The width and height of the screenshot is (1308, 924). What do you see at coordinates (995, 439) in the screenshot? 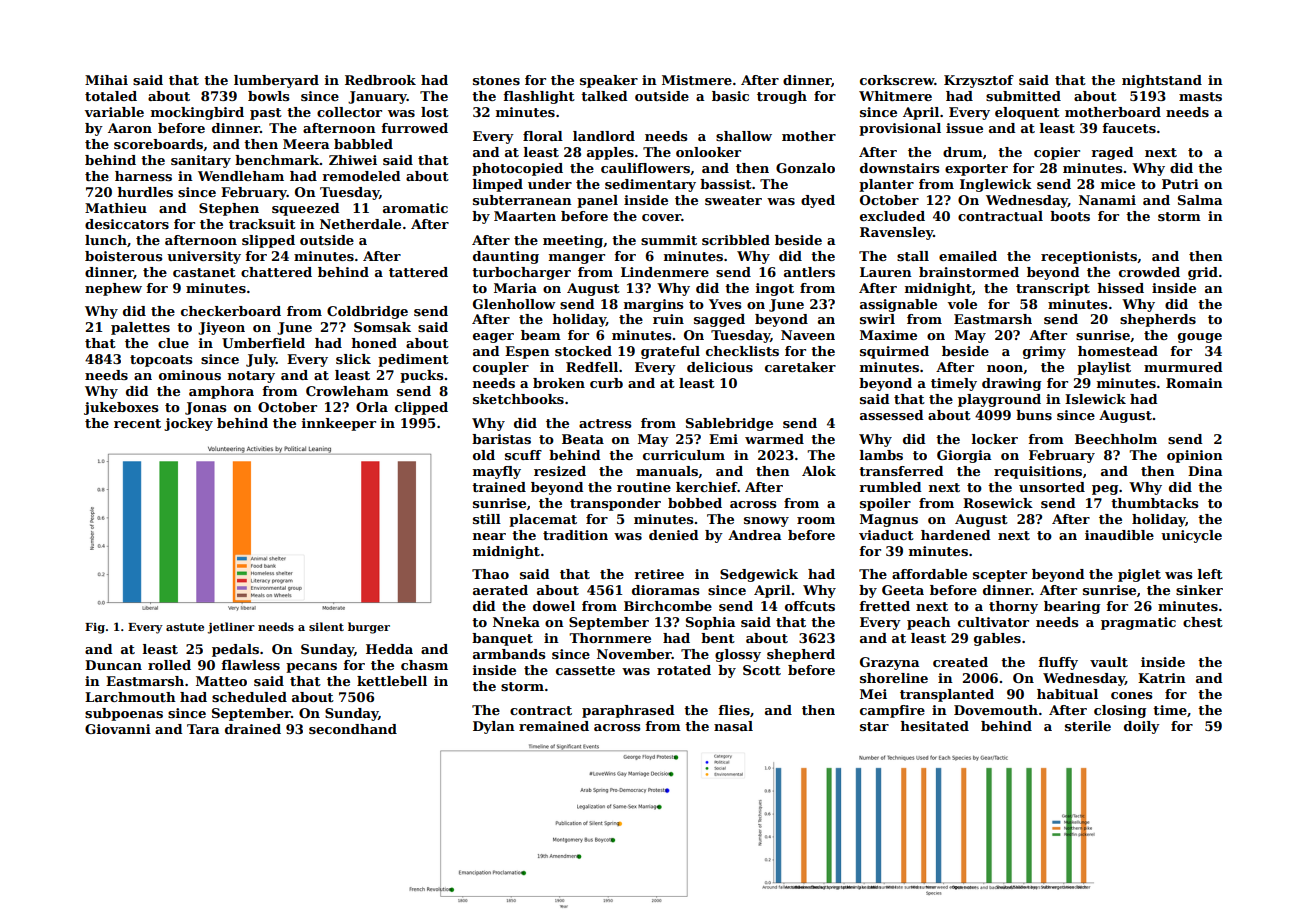
I see `locker` at bounding box center [995, 439].
